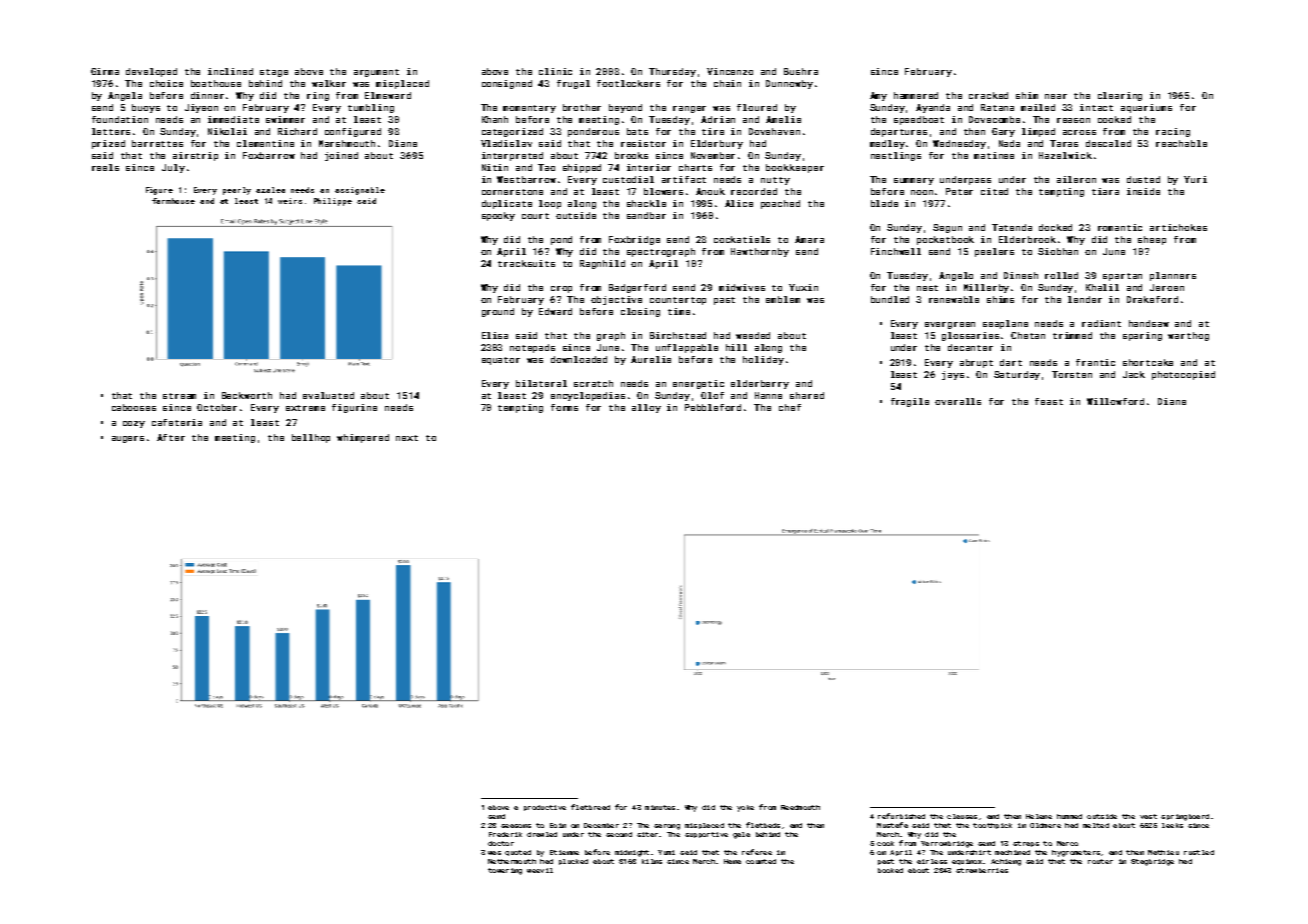 The height and width of the screenshot is (924, 1308). What do you see at coordinates (108, 144) in the screenshot?
I see `prized` at bounding box center [108, 144].
